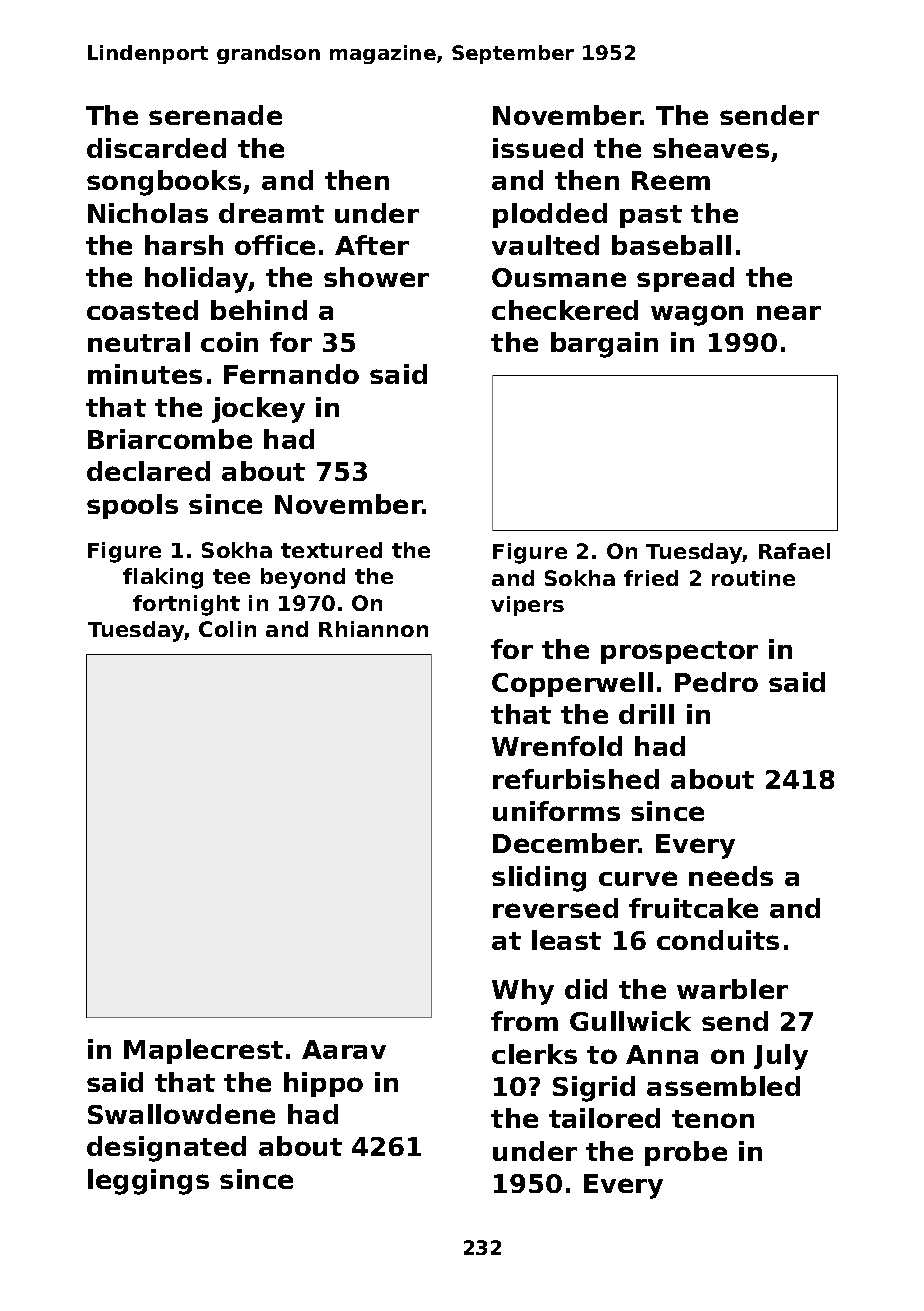  I want to click on Reem, so click(671, 180).
